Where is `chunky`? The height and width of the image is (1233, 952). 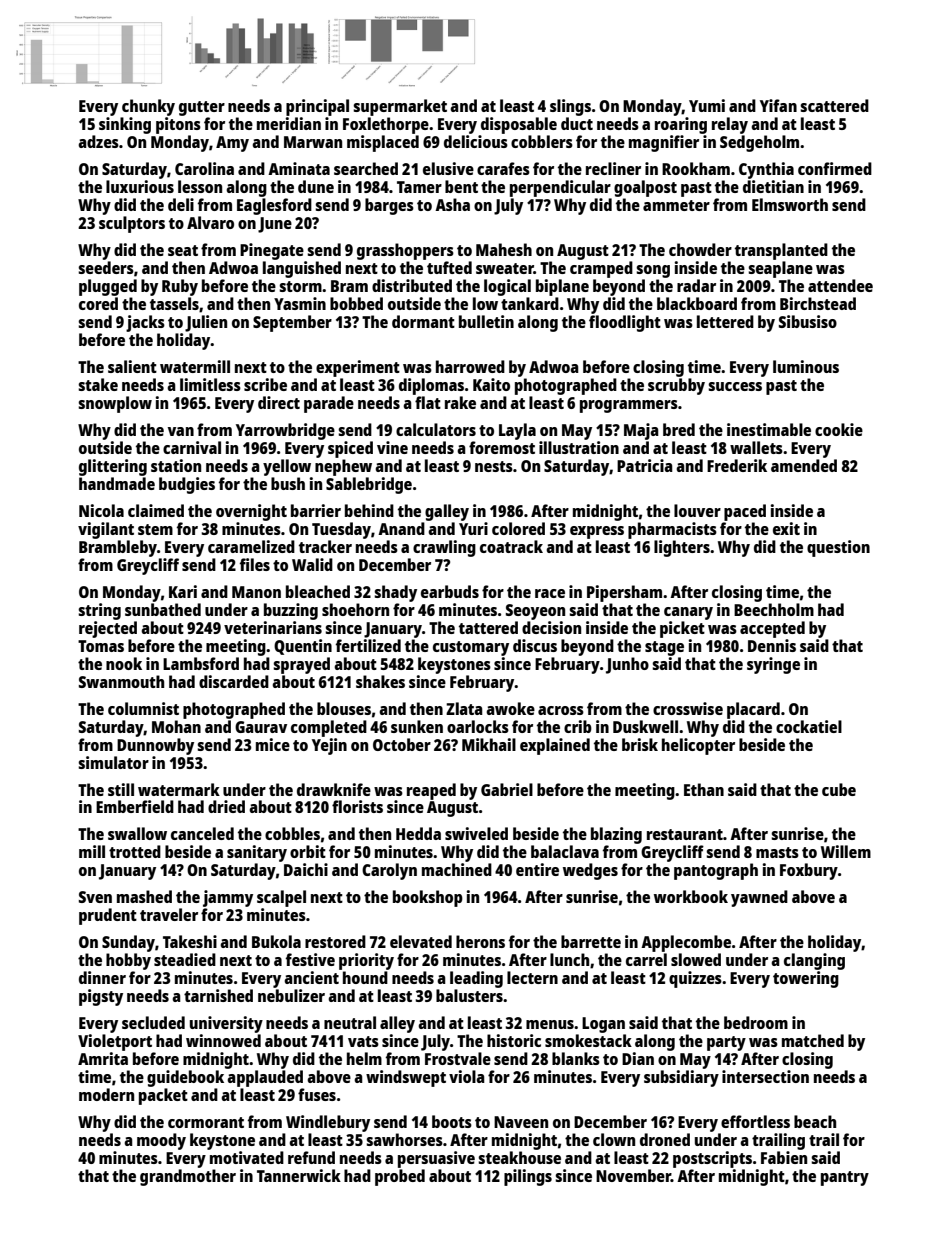 chunky is located at coordinates (148, 107).
